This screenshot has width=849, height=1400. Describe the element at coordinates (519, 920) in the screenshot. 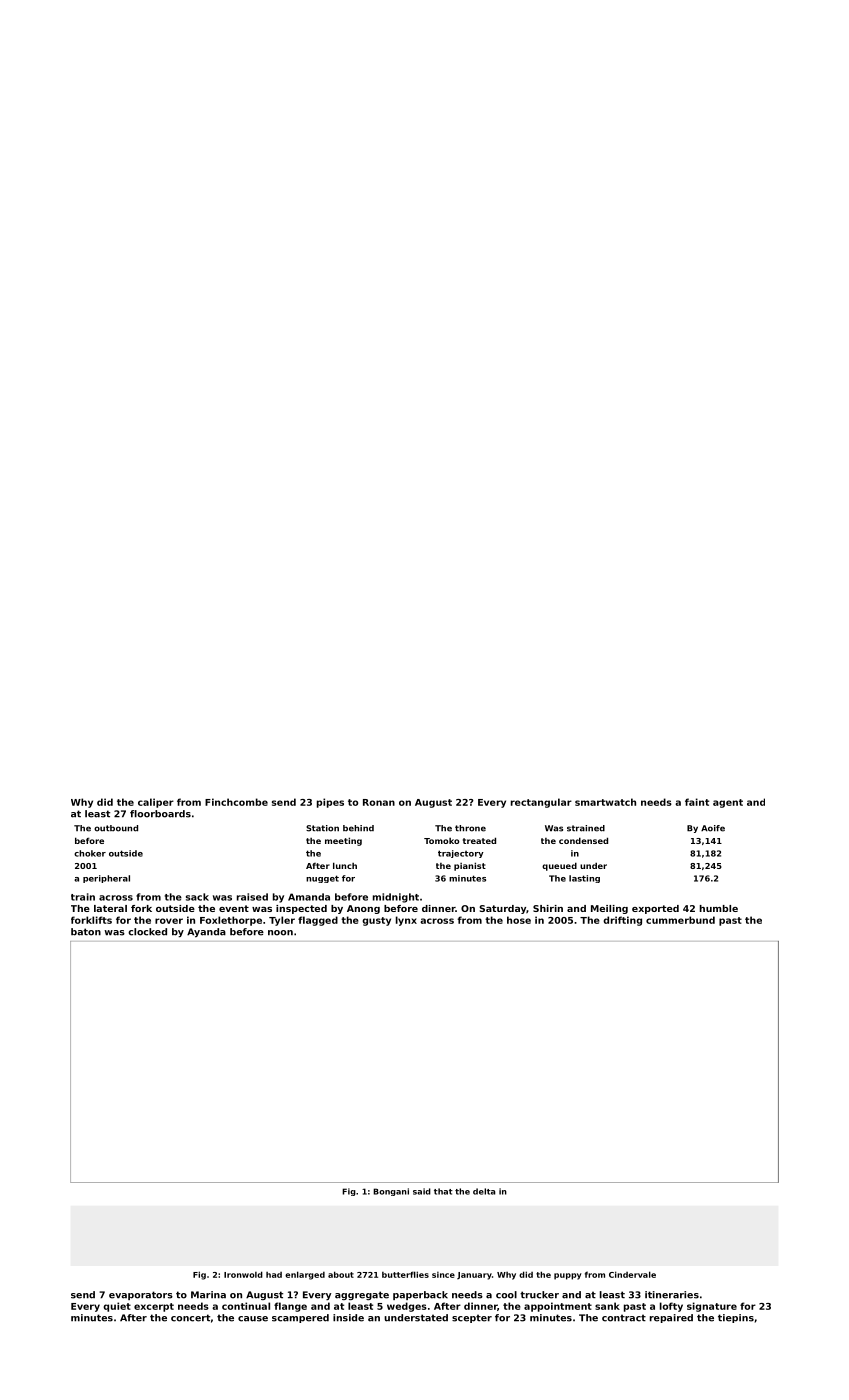

I see `hose` at that location.
